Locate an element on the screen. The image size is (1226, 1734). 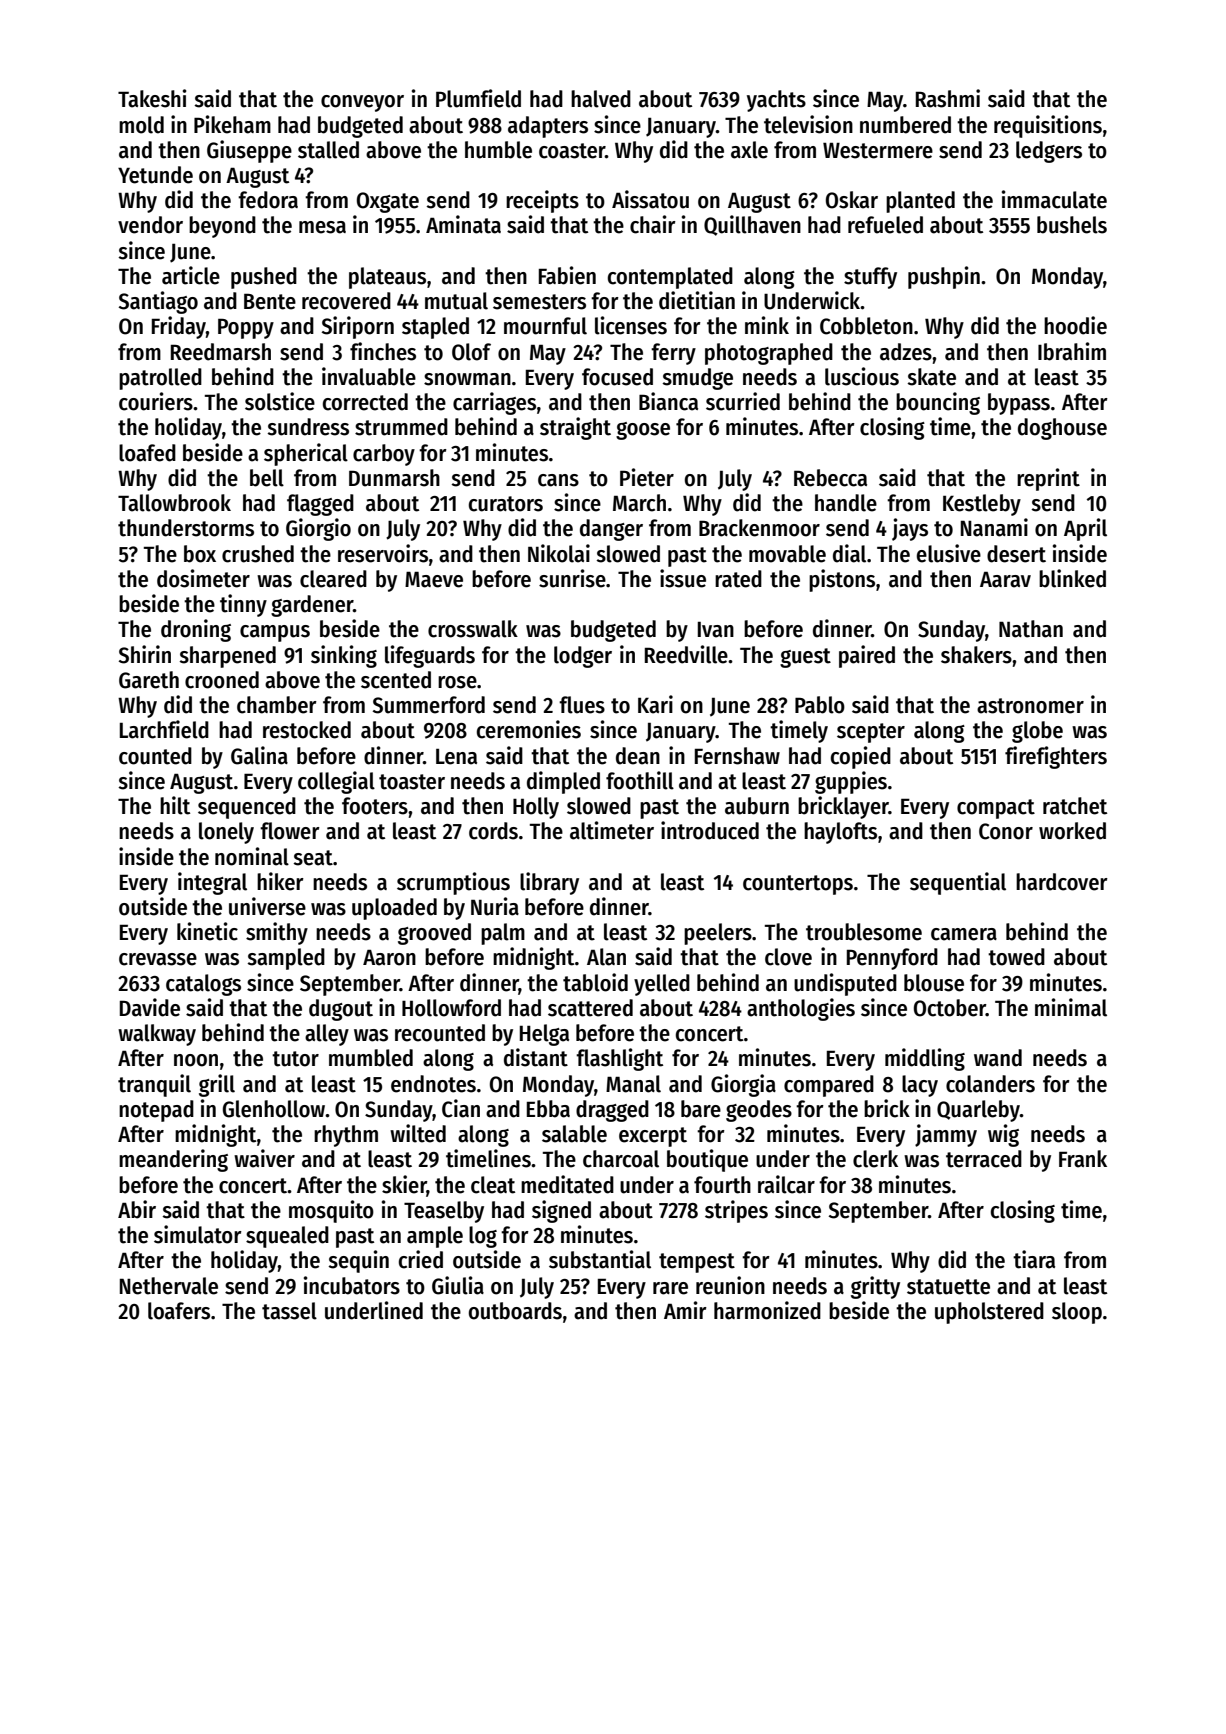
loafers is located at coordinates (179, 1311).
